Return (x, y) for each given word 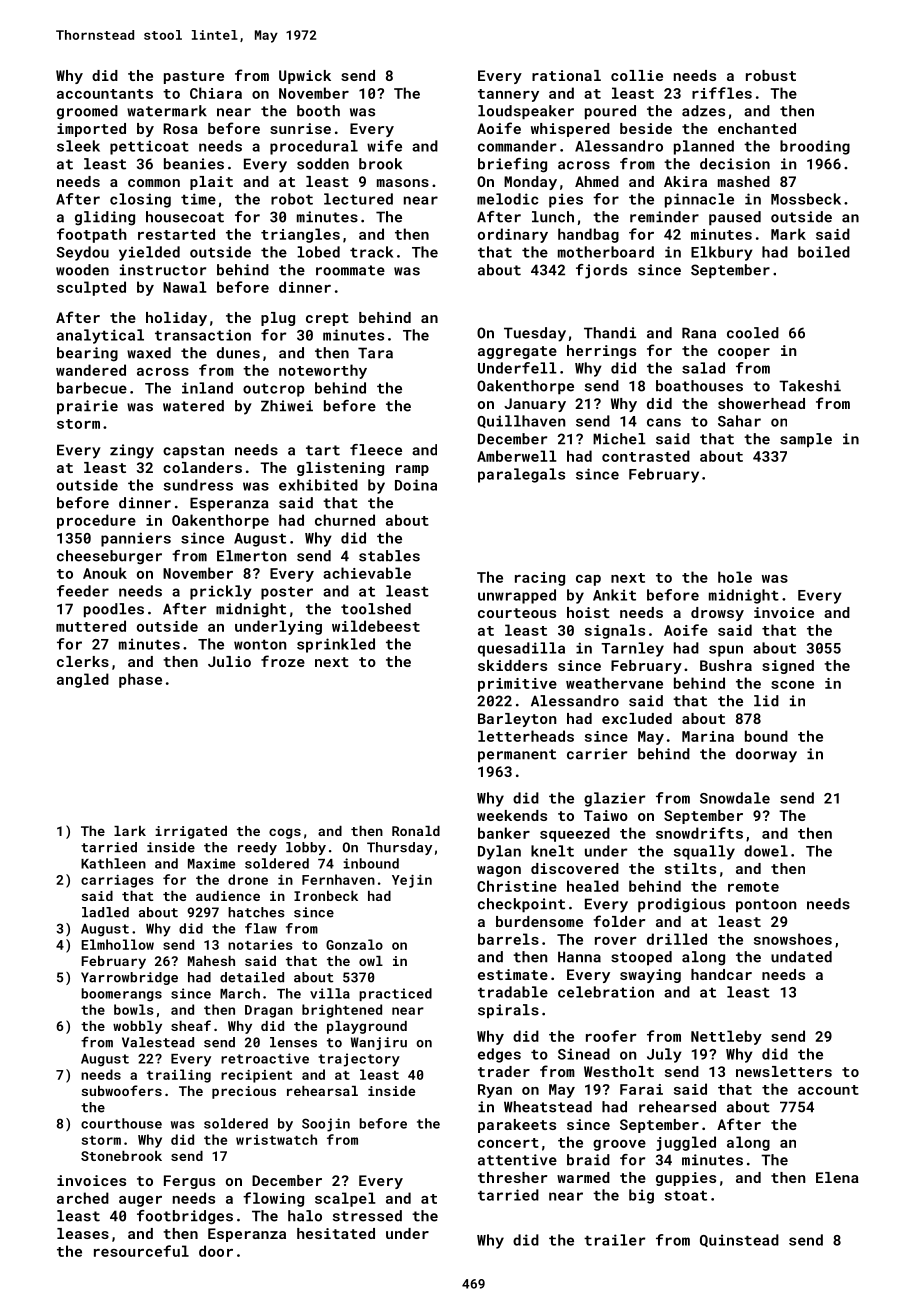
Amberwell (517, 456)
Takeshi (810, 386)
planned (704, 147)
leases (83, 1233)
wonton (260, 645)
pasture (194, 77)
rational (566, 75)
